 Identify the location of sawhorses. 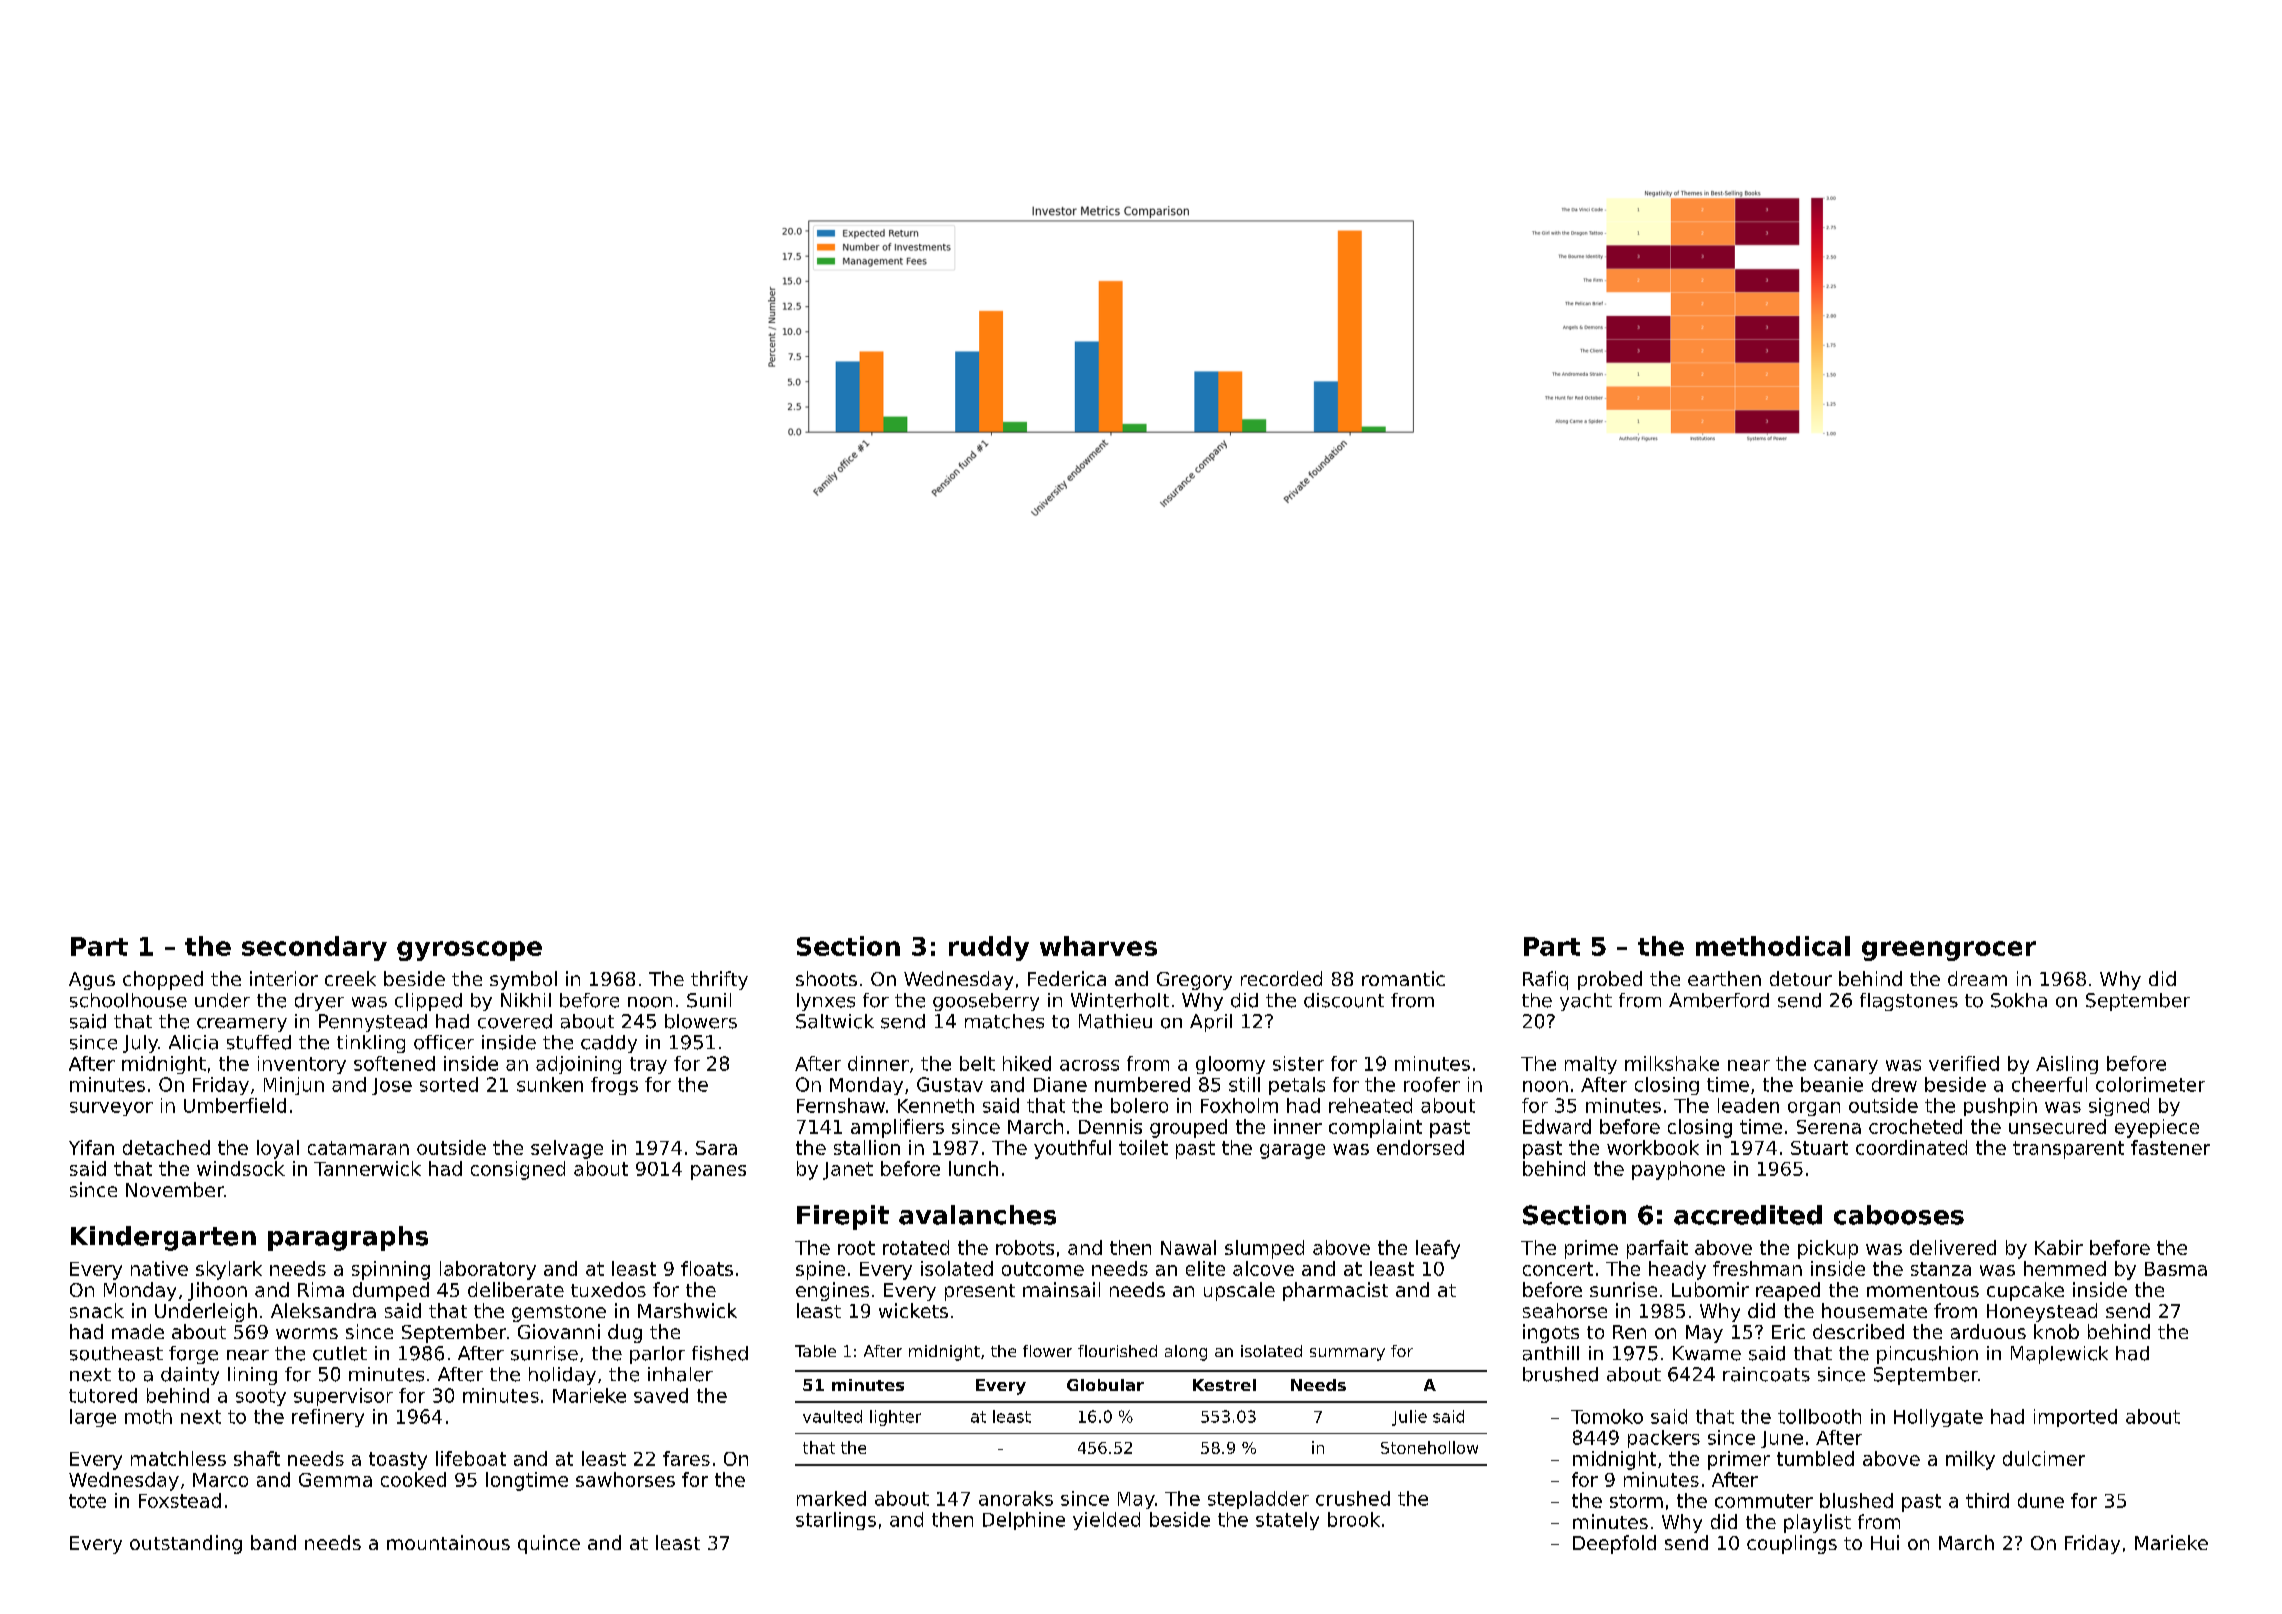
(625, 1479).
